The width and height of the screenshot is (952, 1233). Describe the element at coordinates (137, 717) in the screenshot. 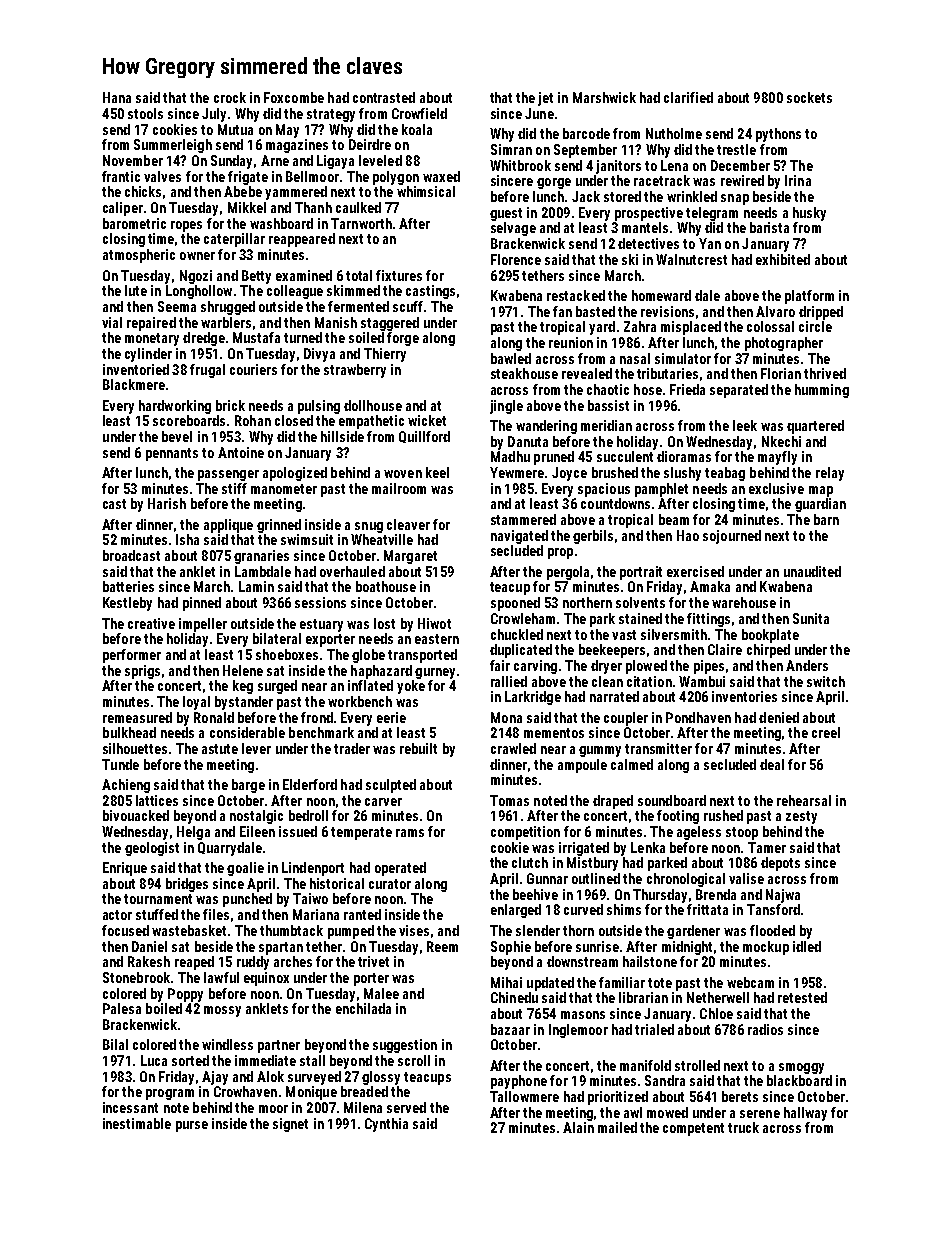

I see `remeasured` at that location.
